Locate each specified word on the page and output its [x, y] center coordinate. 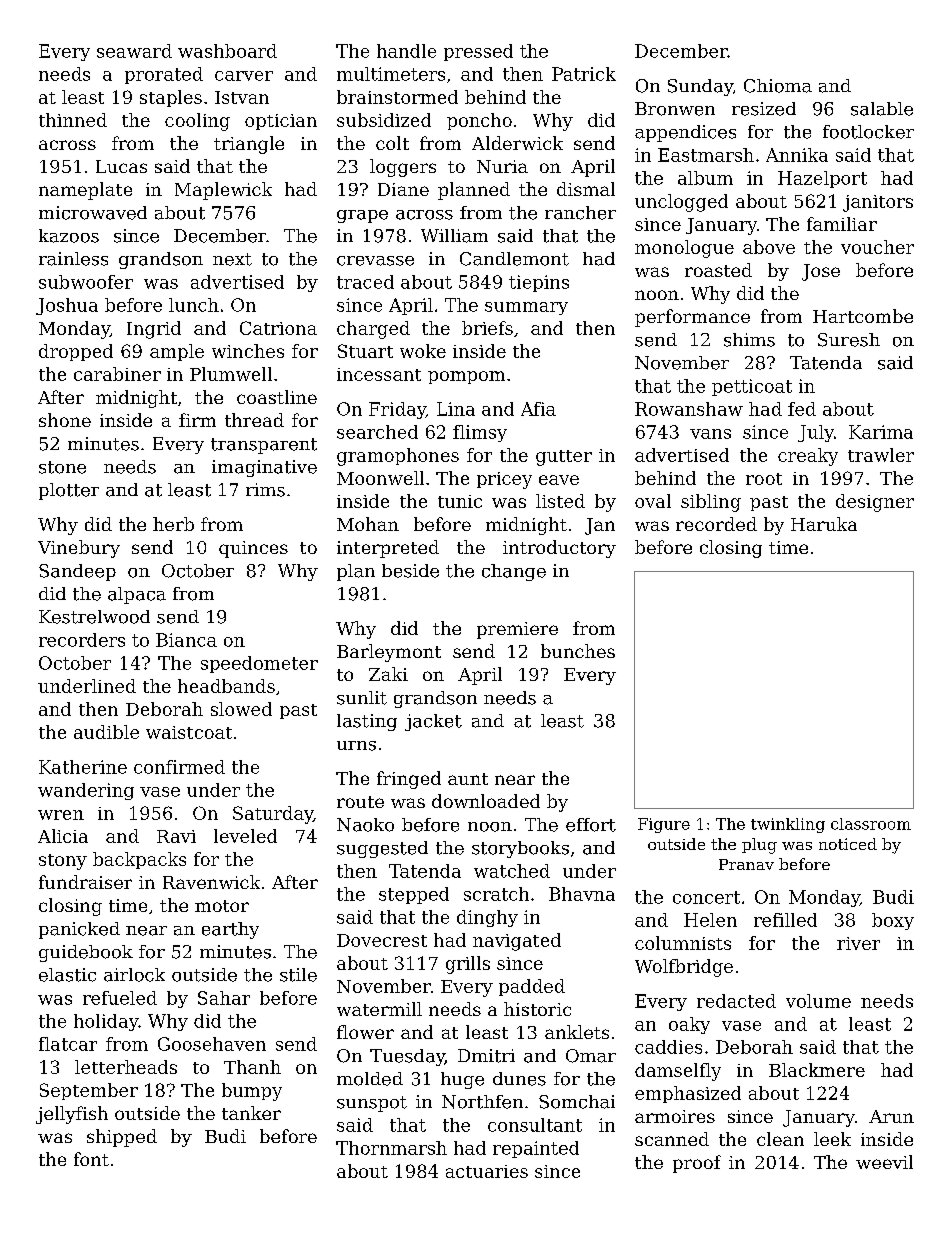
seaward [134, 51]
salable [882, 109]
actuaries [487, 1171]
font [91, 1159]
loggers [403, 168]
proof [697, 1164]
